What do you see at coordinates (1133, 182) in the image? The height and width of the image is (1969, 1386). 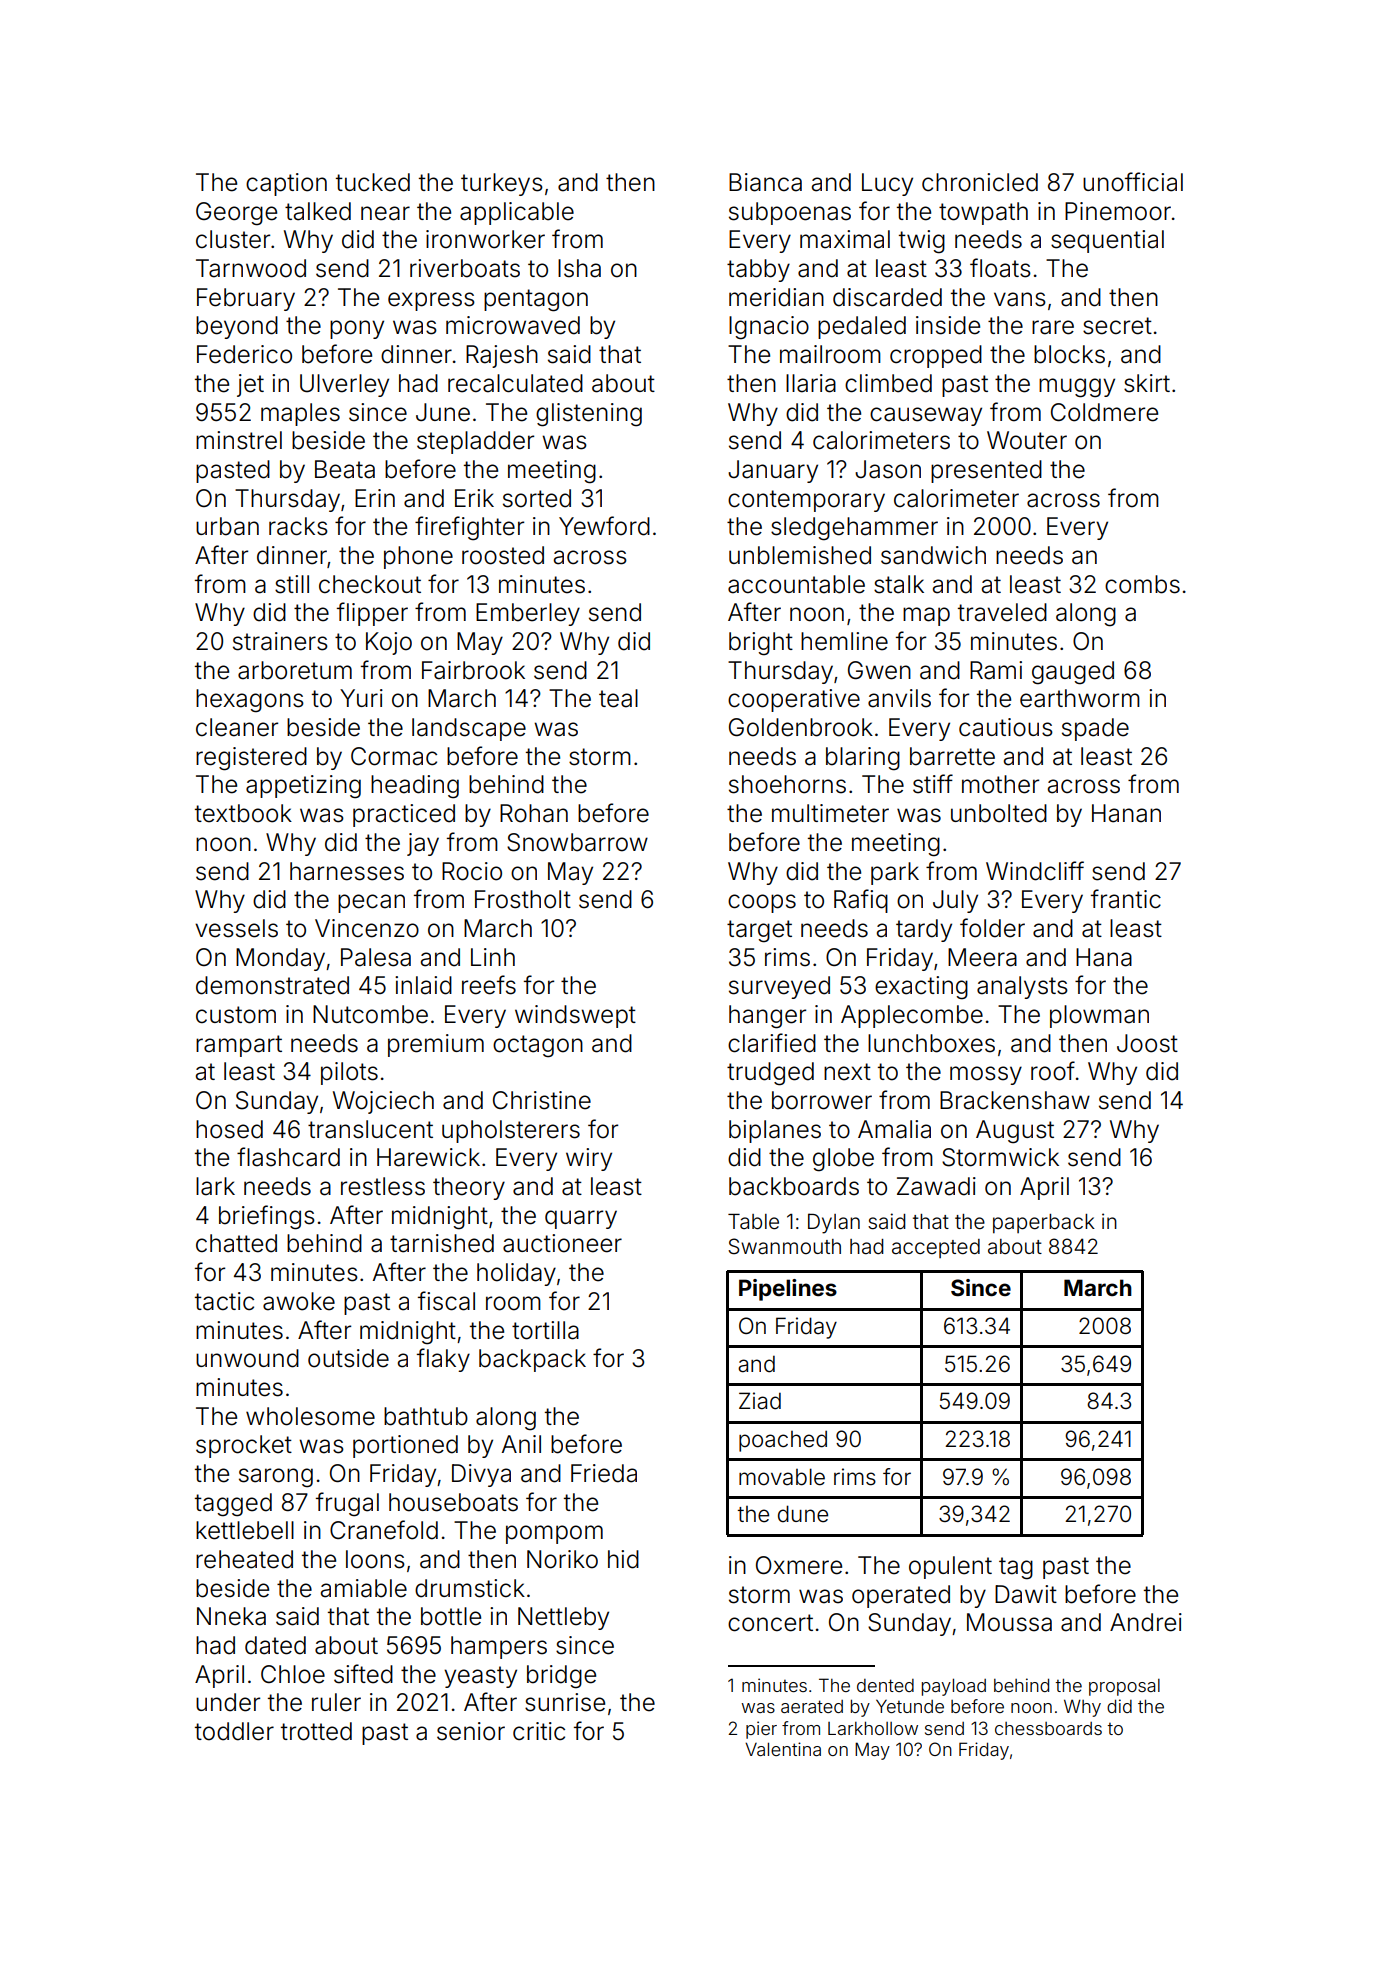 I see `unofficial` at bounding box center [1133, 182].
